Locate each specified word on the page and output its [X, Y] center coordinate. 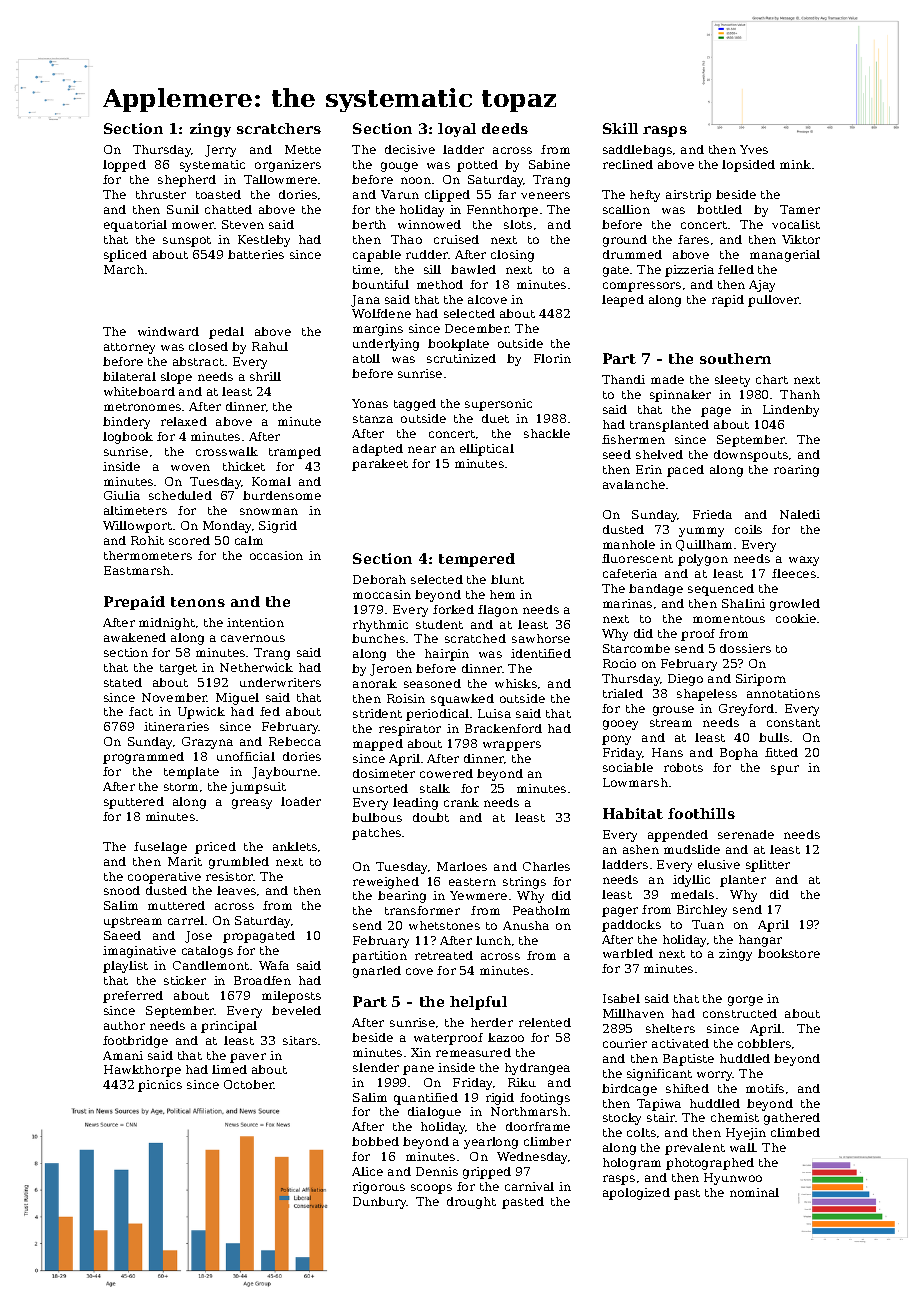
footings [545, 1099]
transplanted [669, 426]
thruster [161, 194]
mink [795, 164]
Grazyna [207, 743]
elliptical [487, 450]
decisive [410, 149]
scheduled [180, 495]
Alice [367, 1171]
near [422, 449]
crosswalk [227, 451]
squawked [462, 700]
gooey [620, 725]
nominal [754, 1192]
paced [685, 471]
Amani [123, 1055]
